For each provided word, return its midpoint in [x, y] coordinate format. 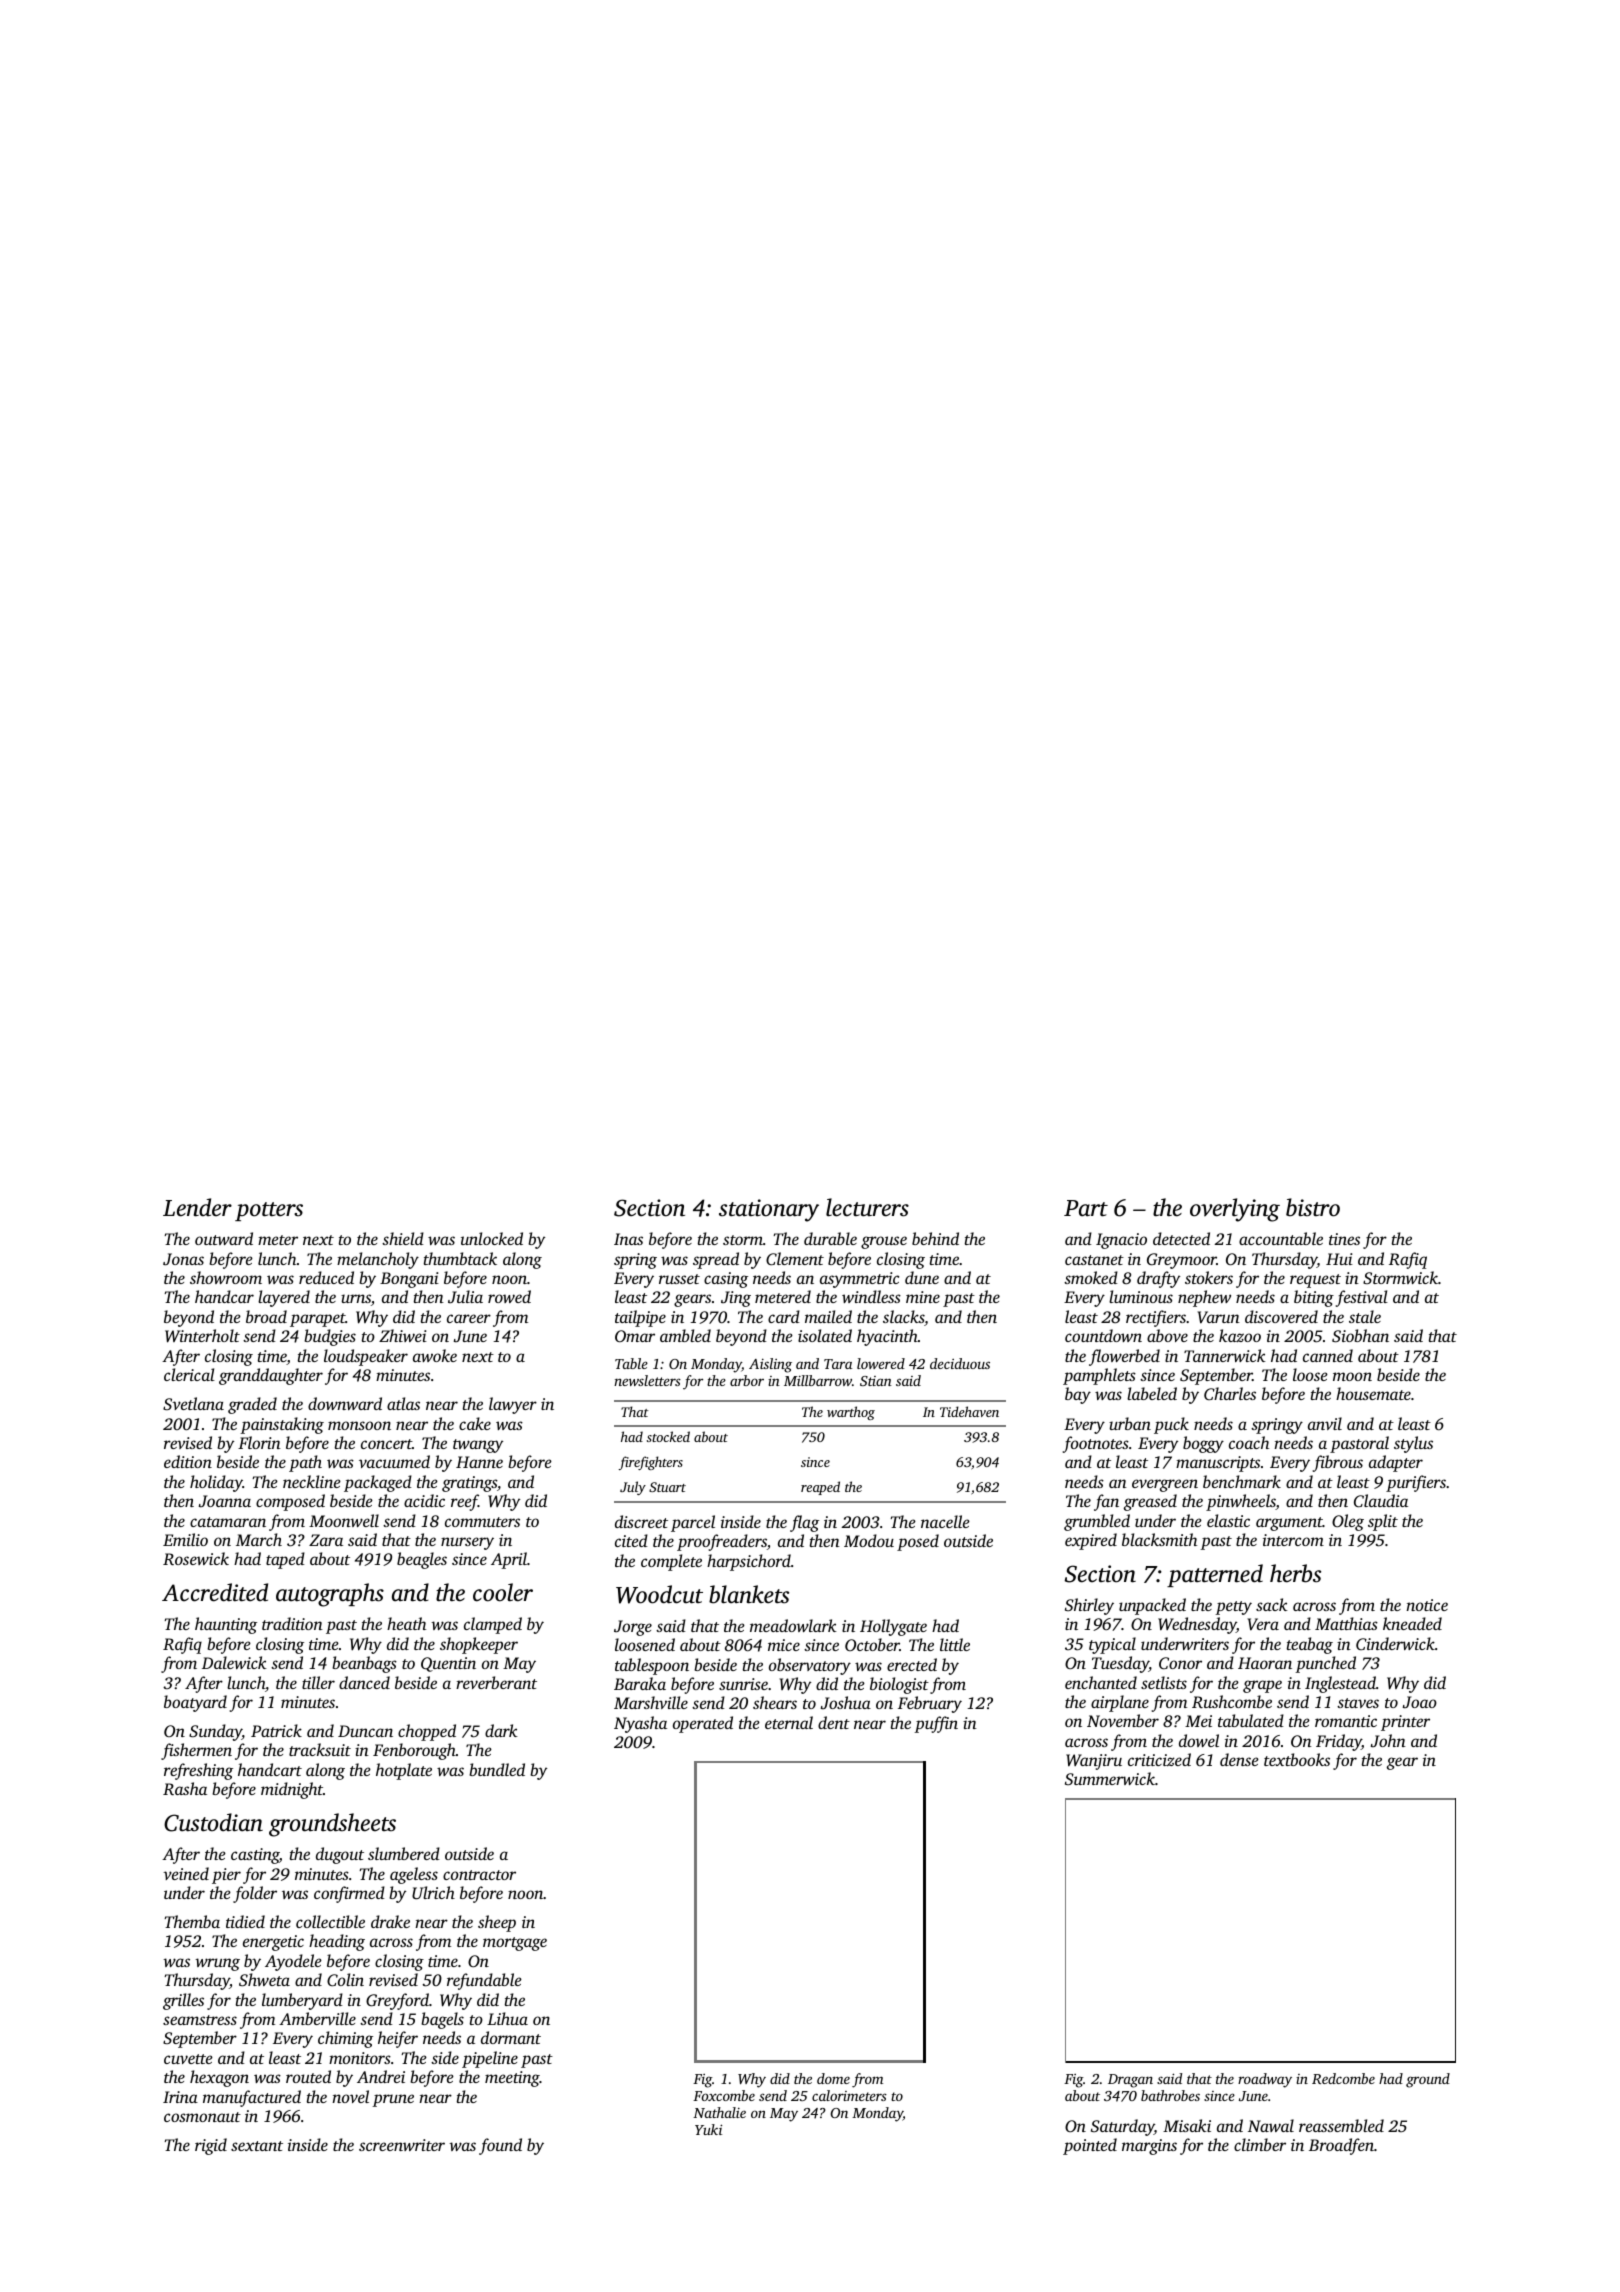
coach [1249, 1442]
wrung [217, 1964]
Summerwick [1110, 1778]
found [500, 2146]
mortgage [515, 1944]
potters [269, 1211]
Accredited [215, 1592]
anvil [1325, 1423]
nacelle [945, 1521]
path [305, 1463]
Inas [628, 1239]
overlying [1235, 1210]
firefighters [651, 1463]
